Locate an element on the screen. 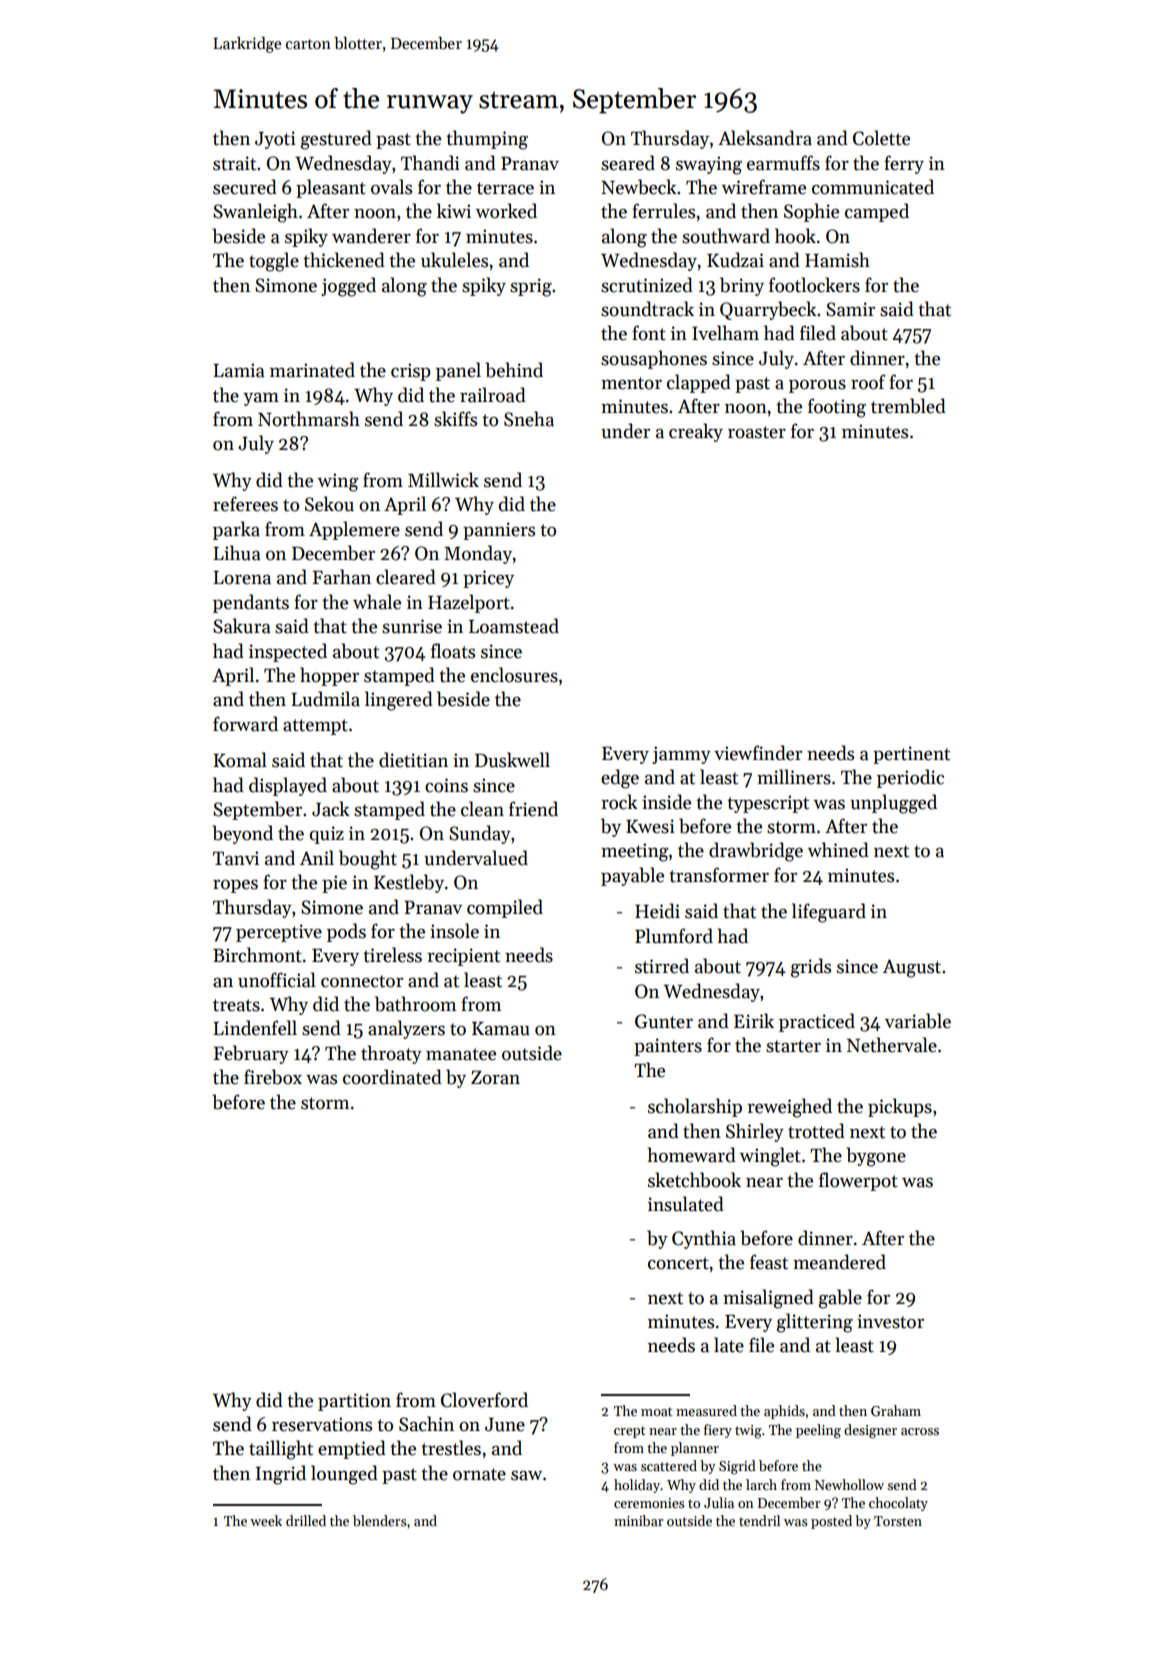  periodic is located at coordinates (910, 778).
